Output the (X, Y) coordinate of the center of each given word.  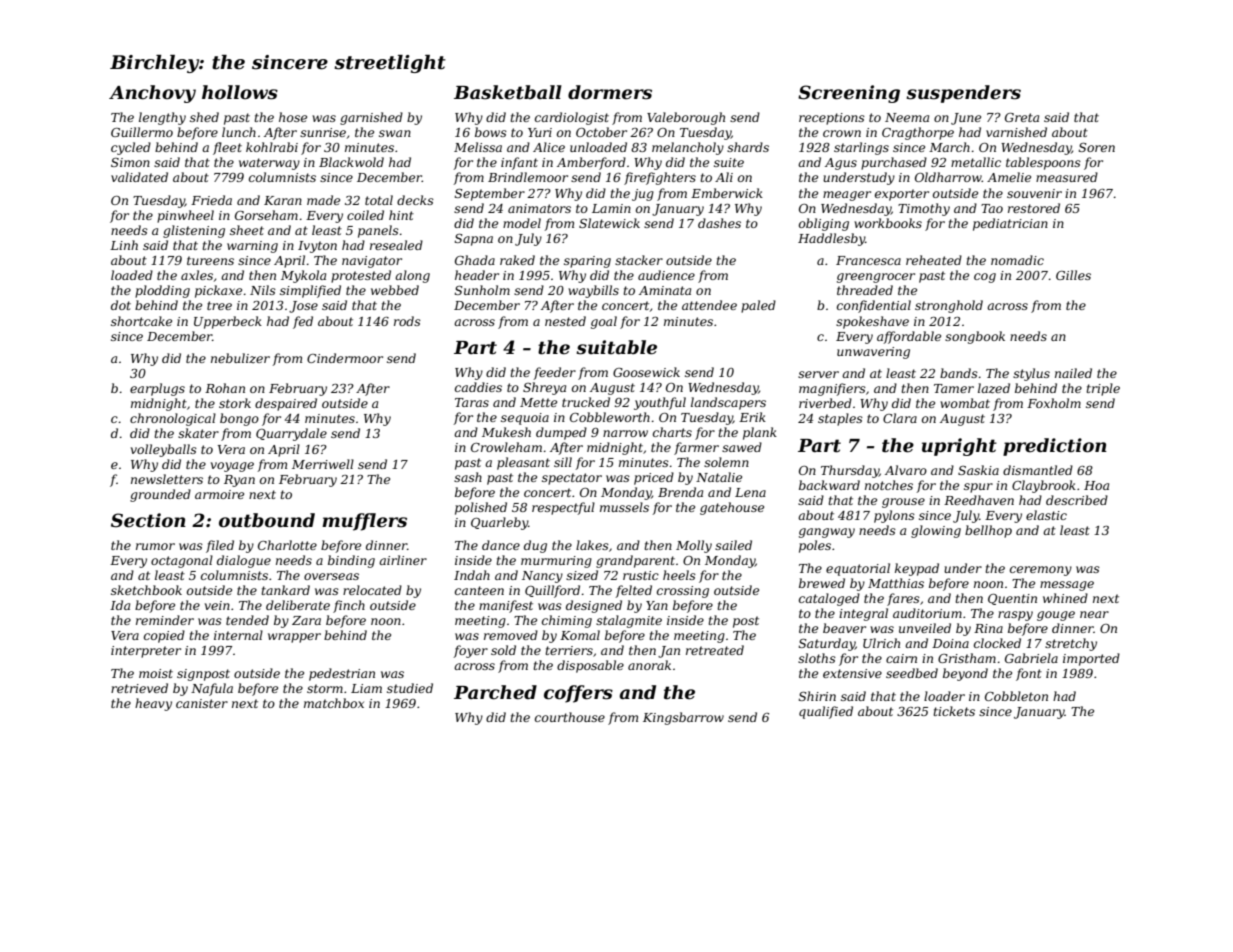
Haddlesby (831, 239)
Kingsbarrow (683, 718)
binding (351, 561)
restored (1034, 208)
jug (643, 195)
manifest (506, 606)
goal (604, 322)
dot (121, 305)
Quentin (1012, 599)
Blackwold (351, 162)
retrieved (139, 688)
